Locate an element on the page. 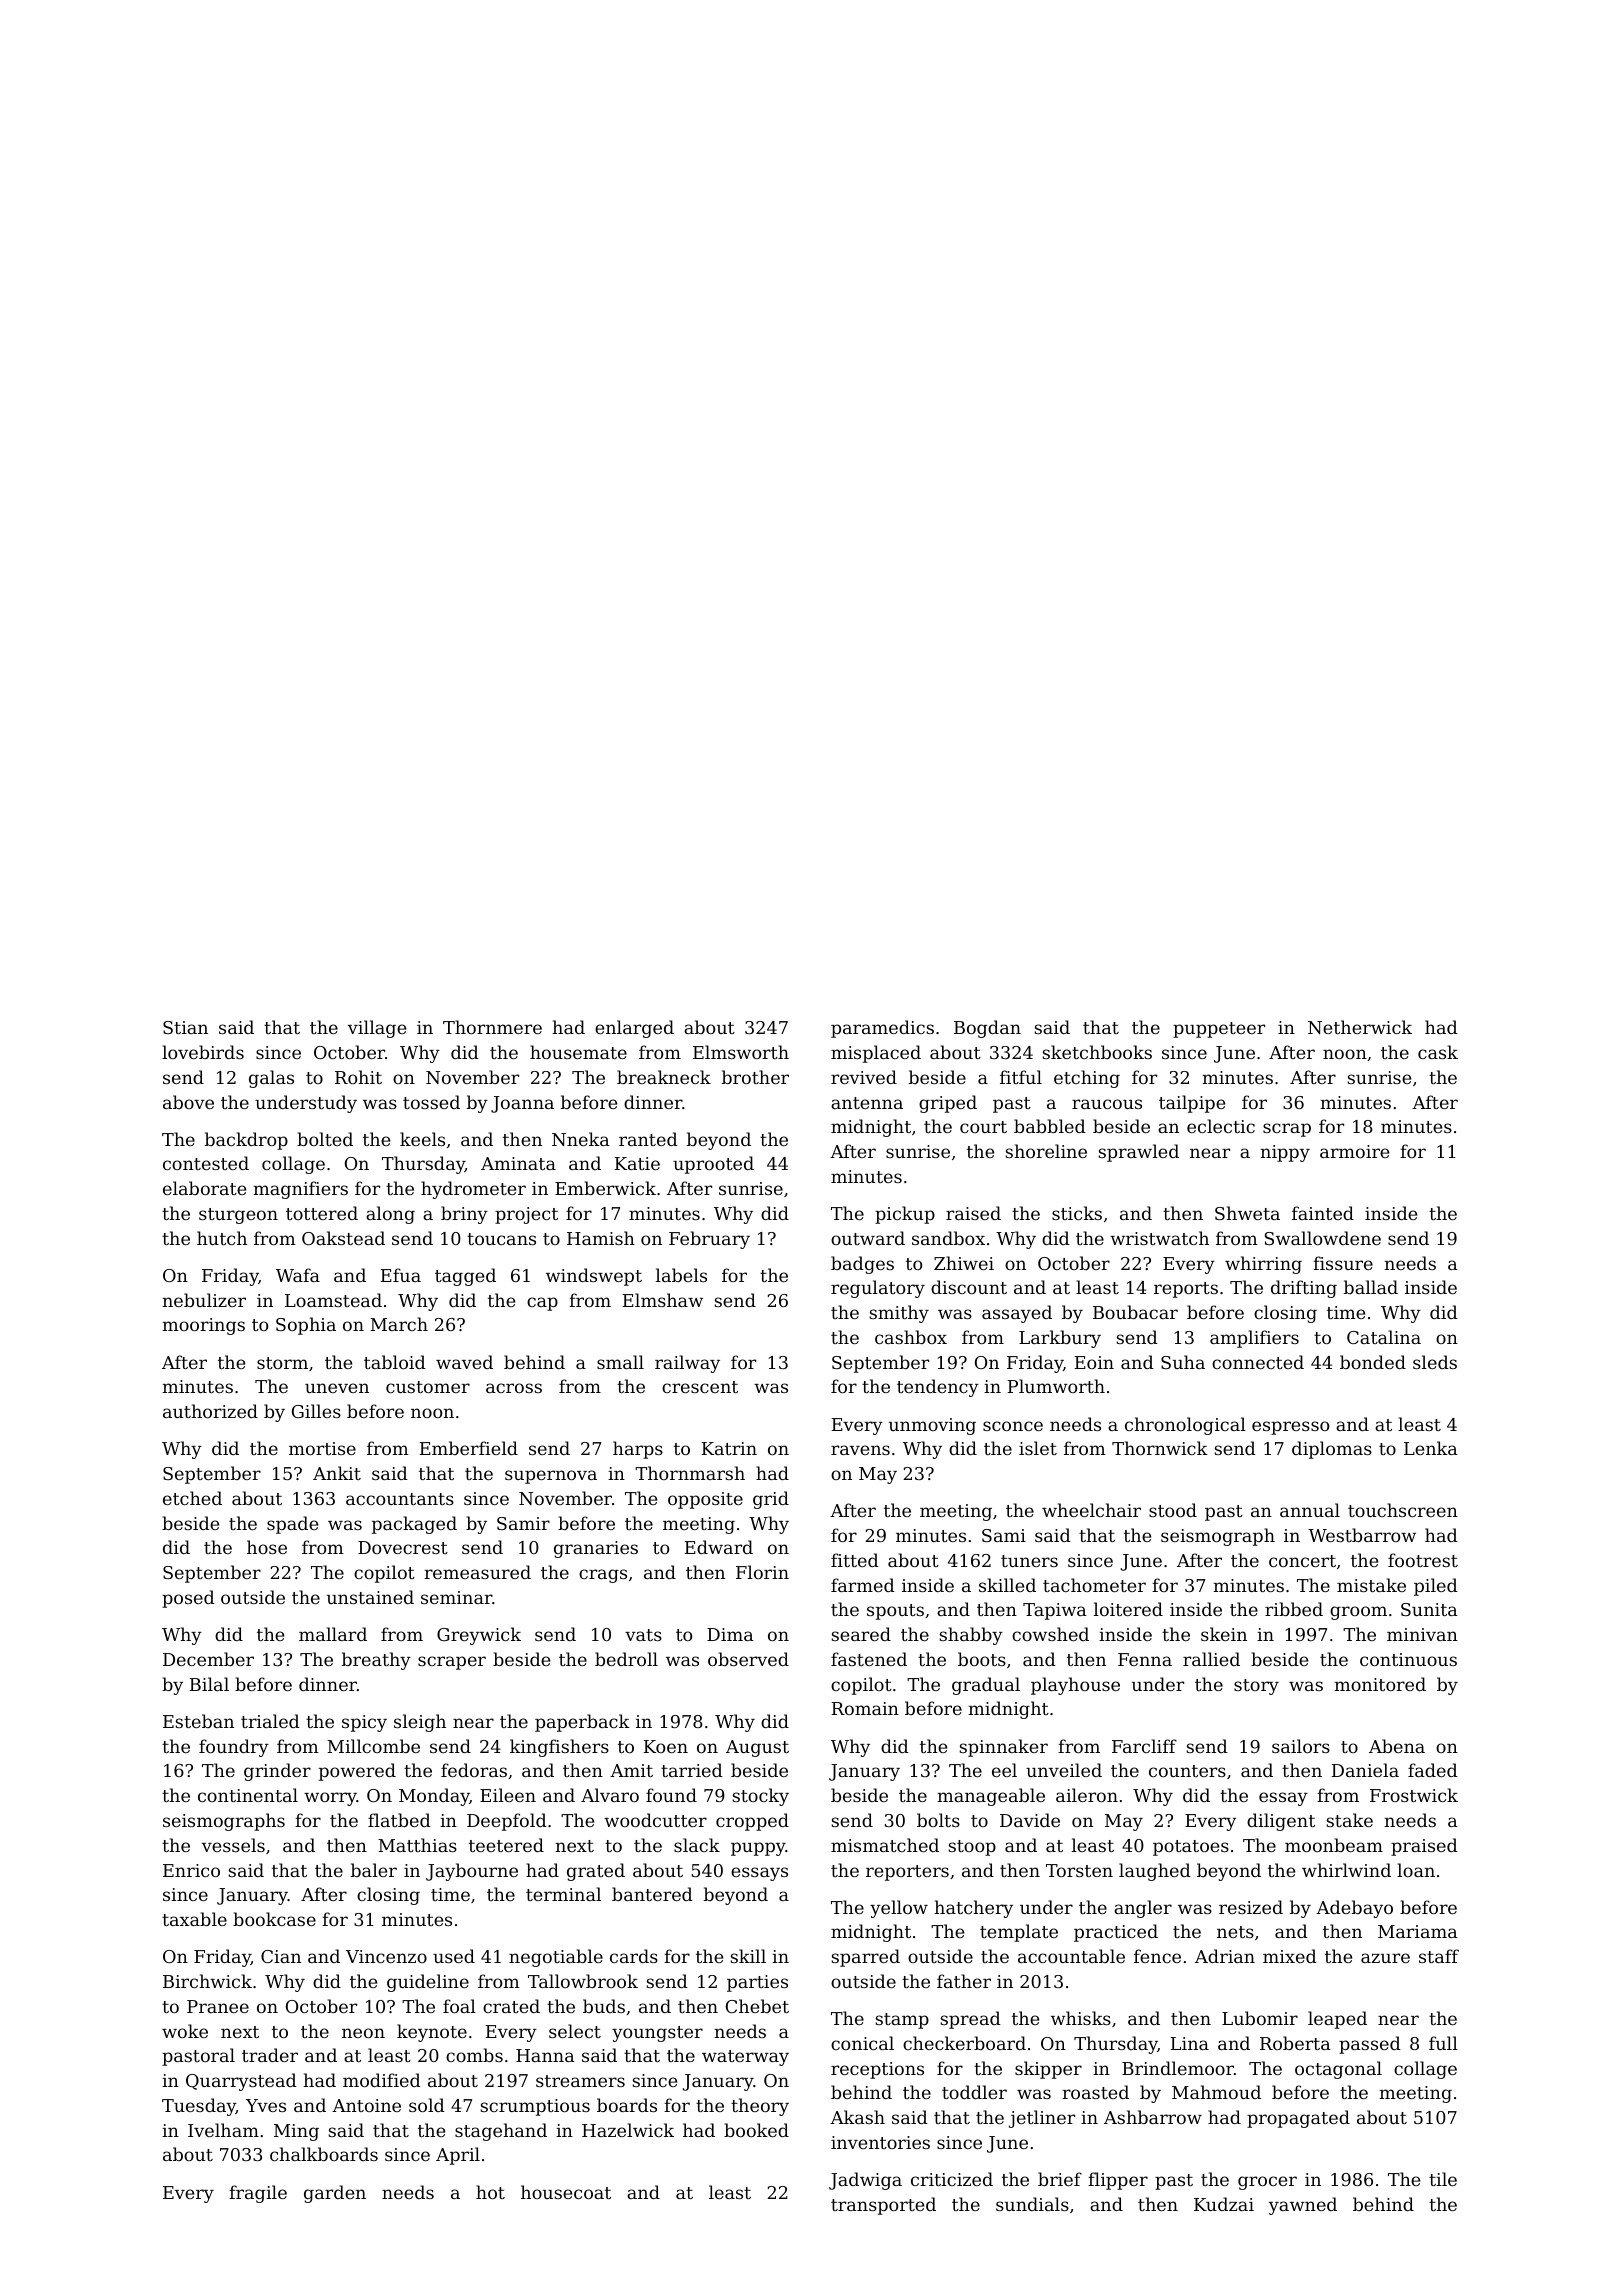 Image resolution: width=1620 pixels, height=2292 pixels. Thornmere is located at coordinates (492, 1027).
